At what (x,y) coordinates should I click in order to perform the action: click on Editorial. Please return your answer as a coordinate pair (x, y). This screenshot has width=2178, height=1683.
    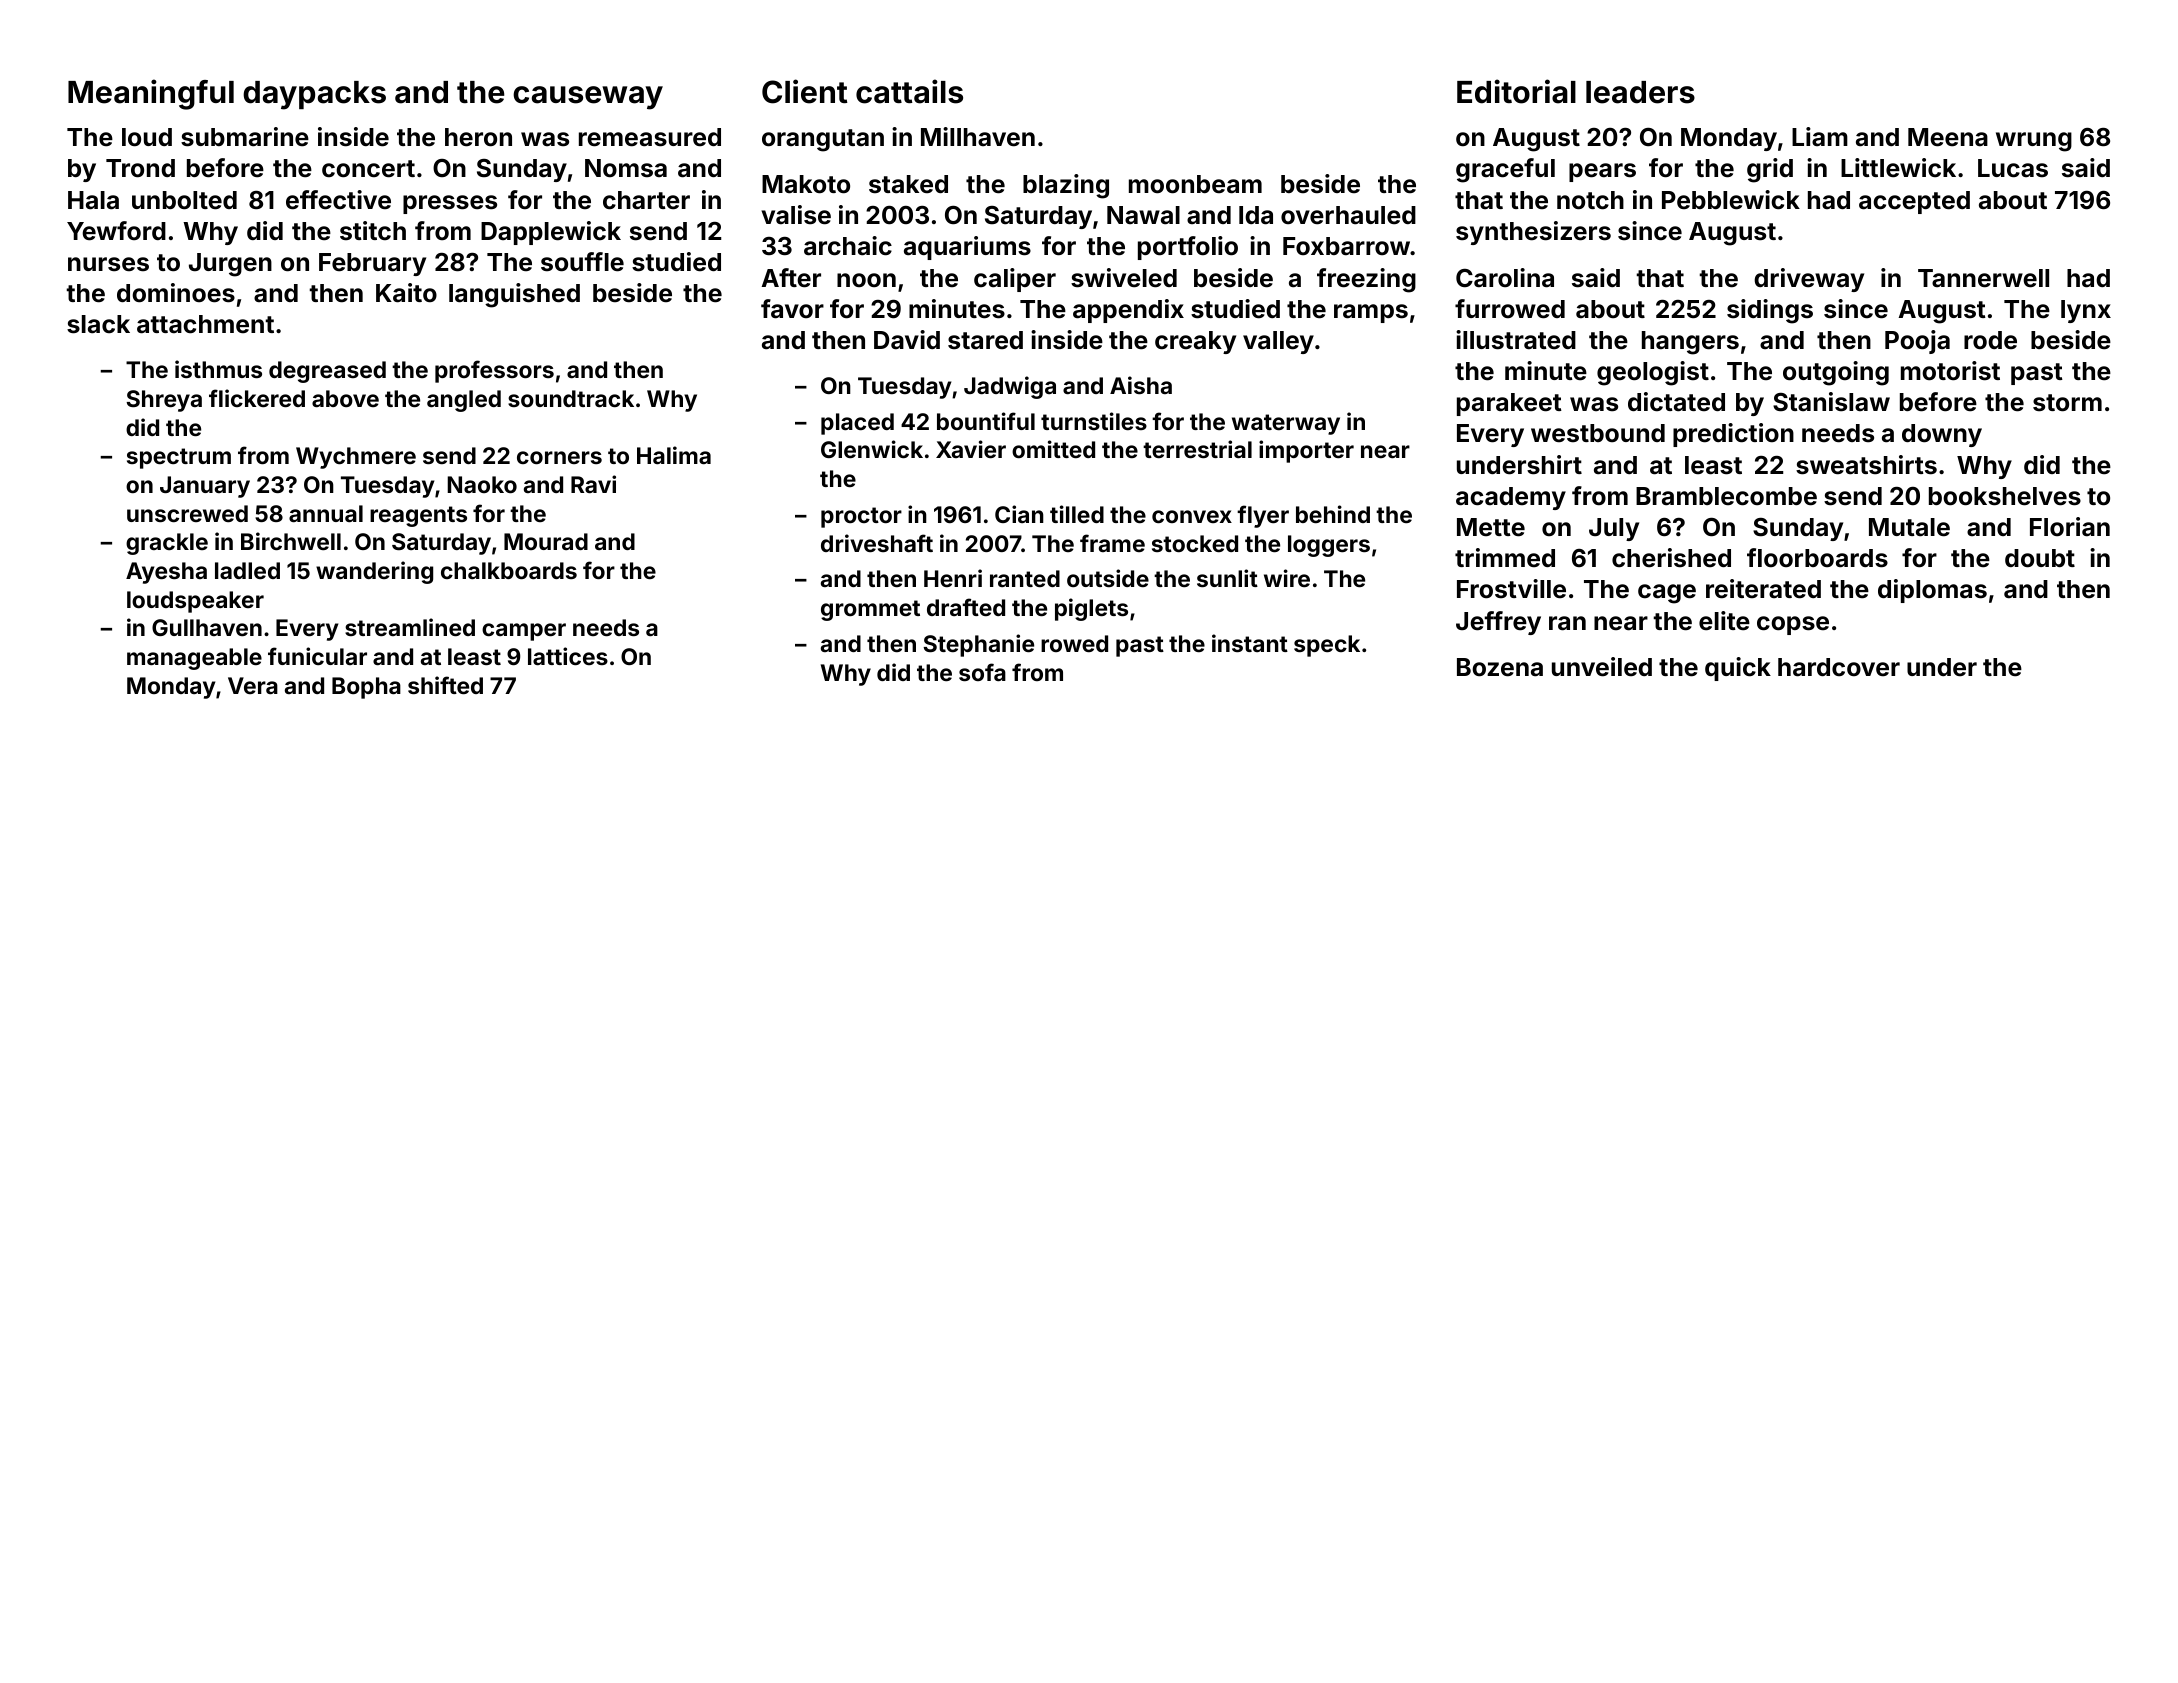
    Looking at the image, I should click on (1516, 91).
